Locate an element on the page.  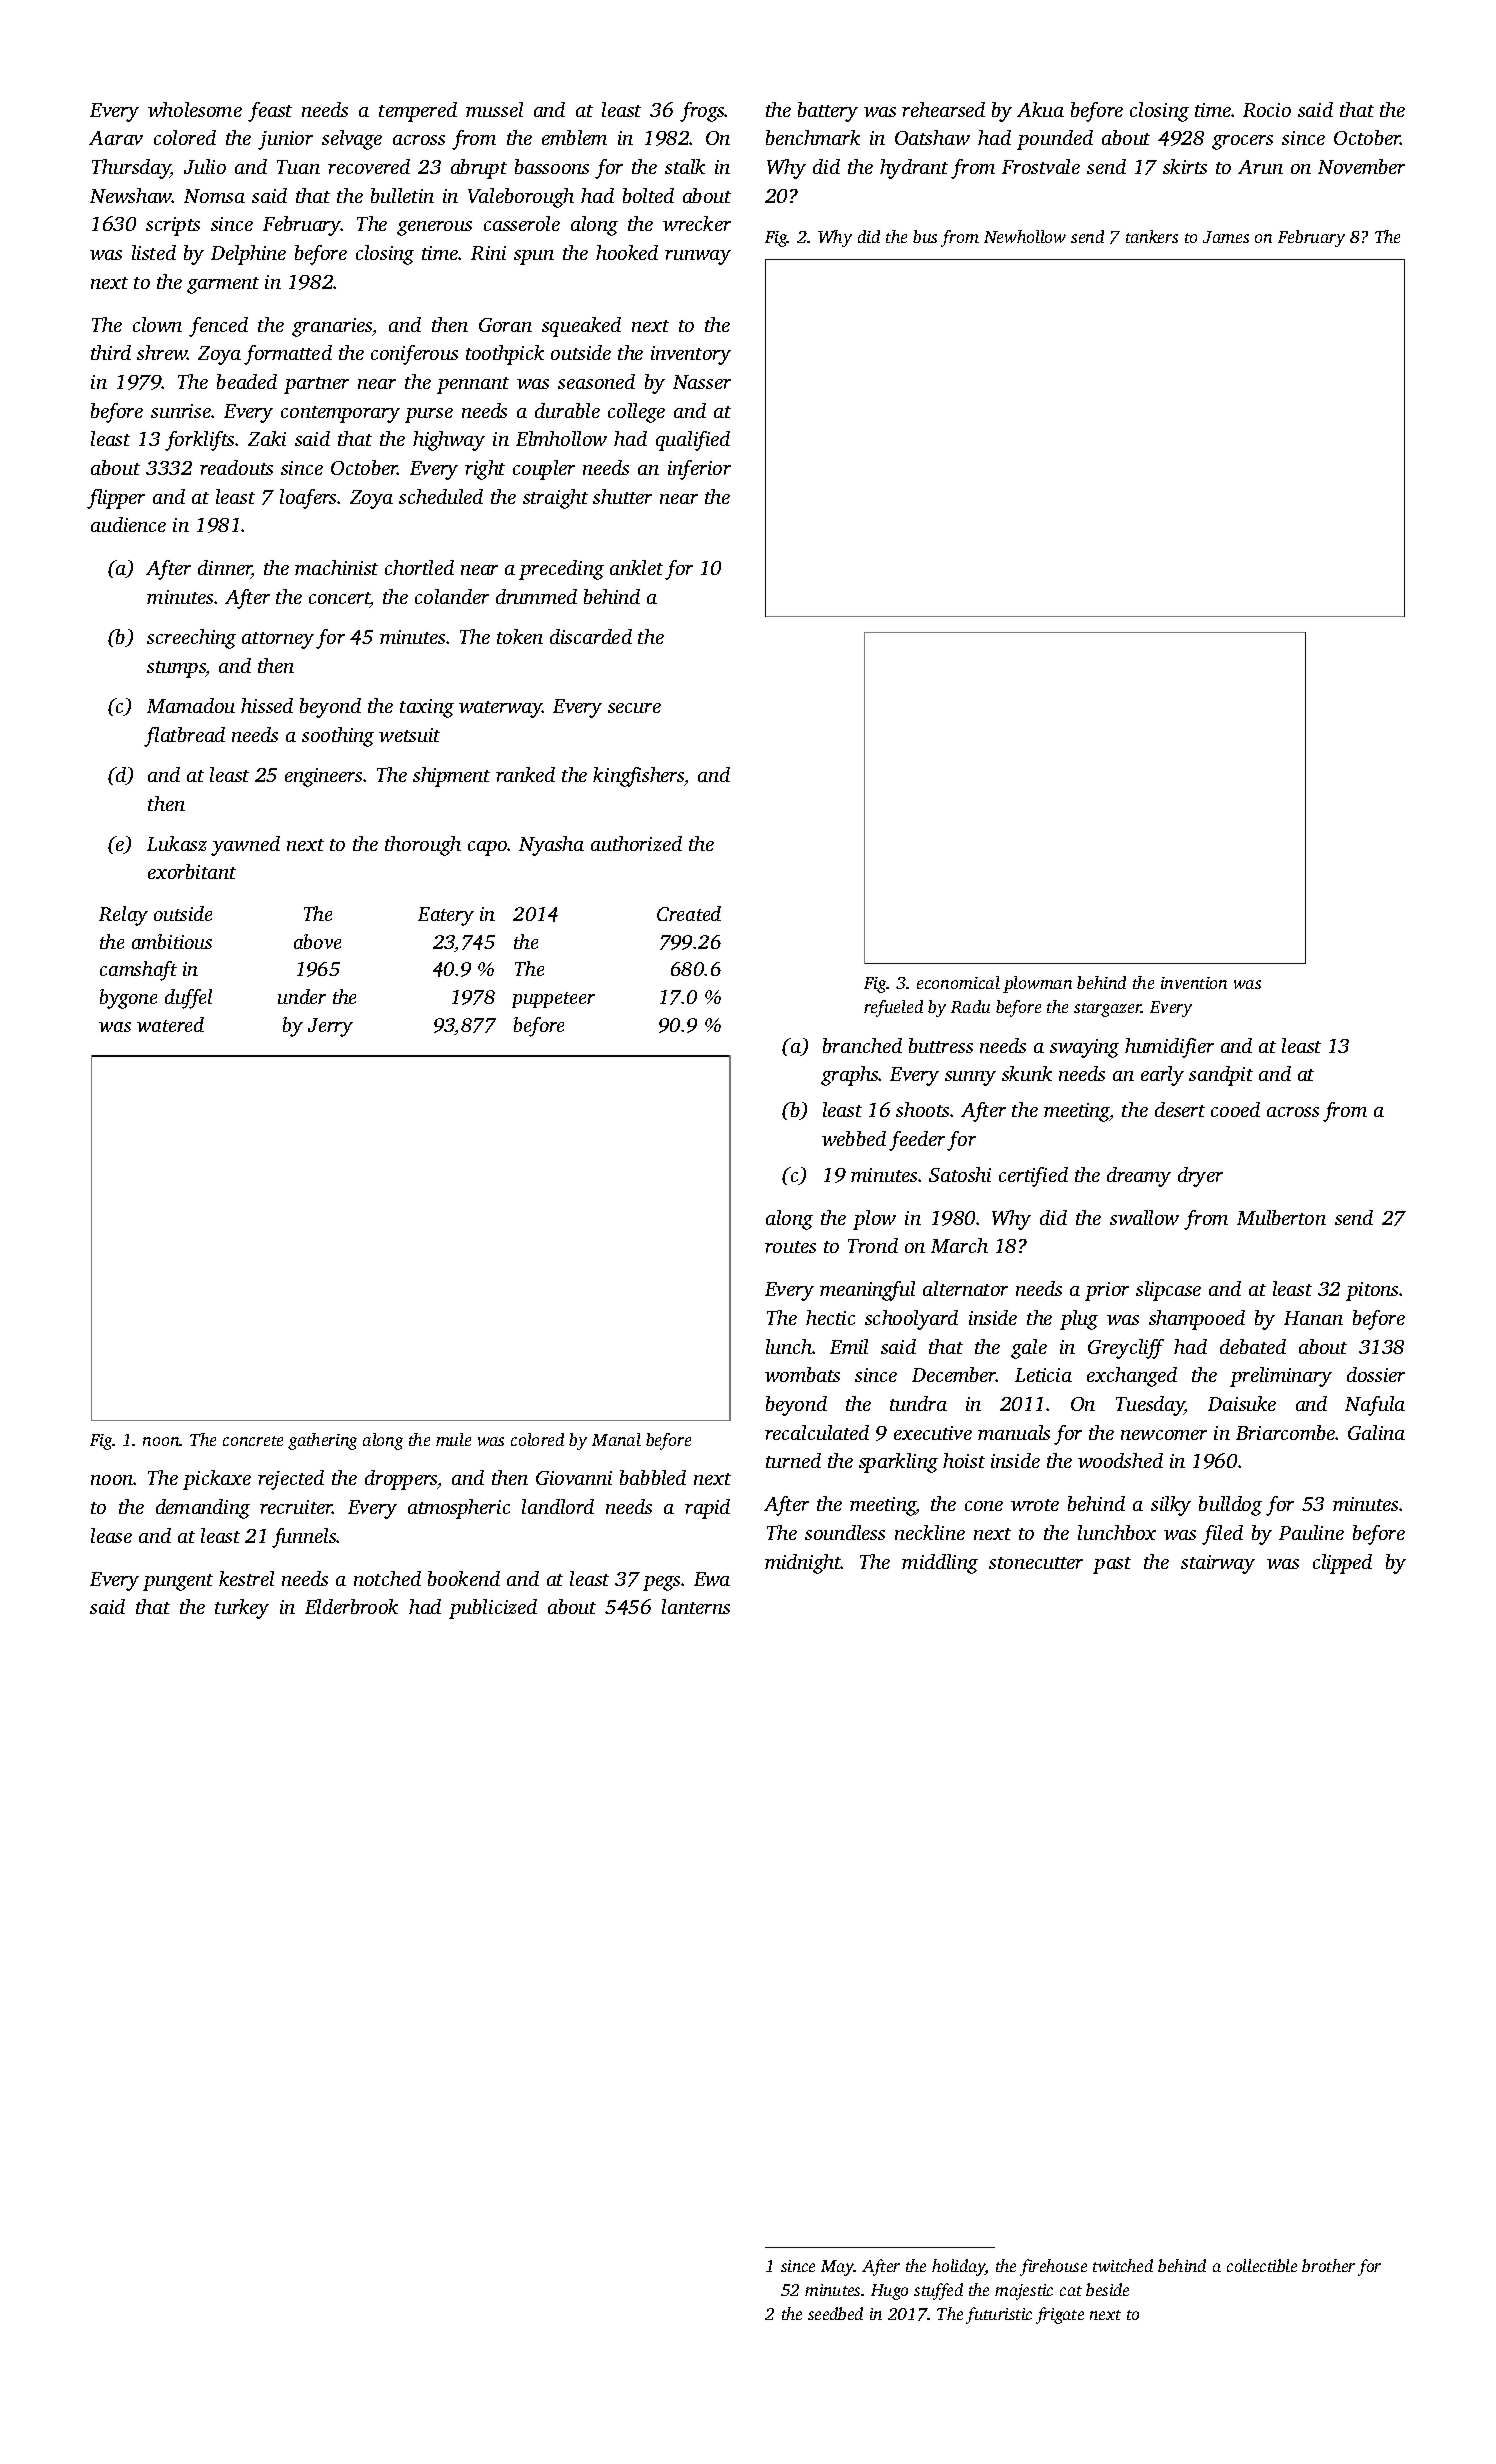
Rocio is located at coordinates (1267, 110).
